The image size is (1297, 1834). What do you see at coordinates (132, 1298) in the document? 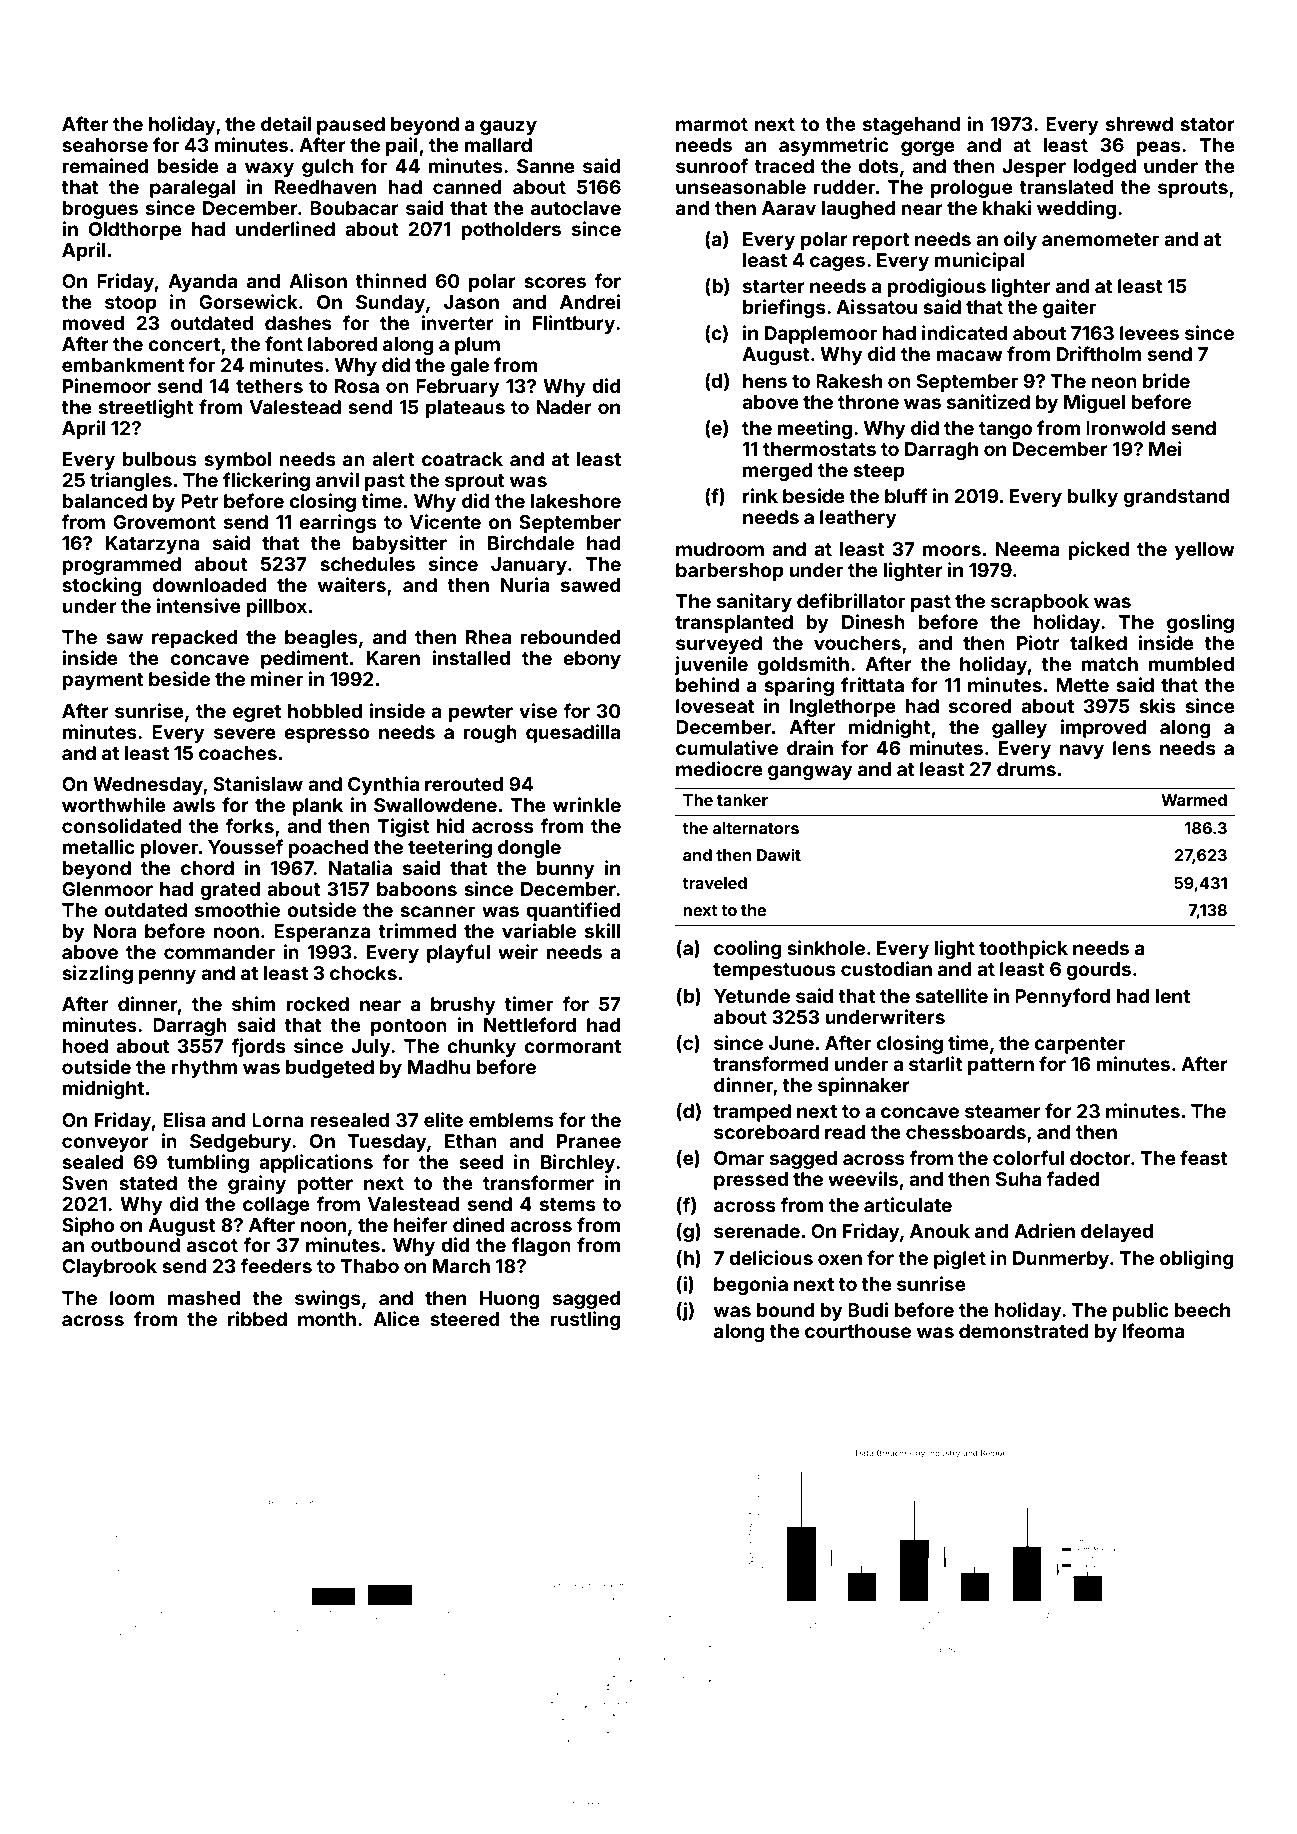
I see `loom` at bounding box center [132, 1298].
